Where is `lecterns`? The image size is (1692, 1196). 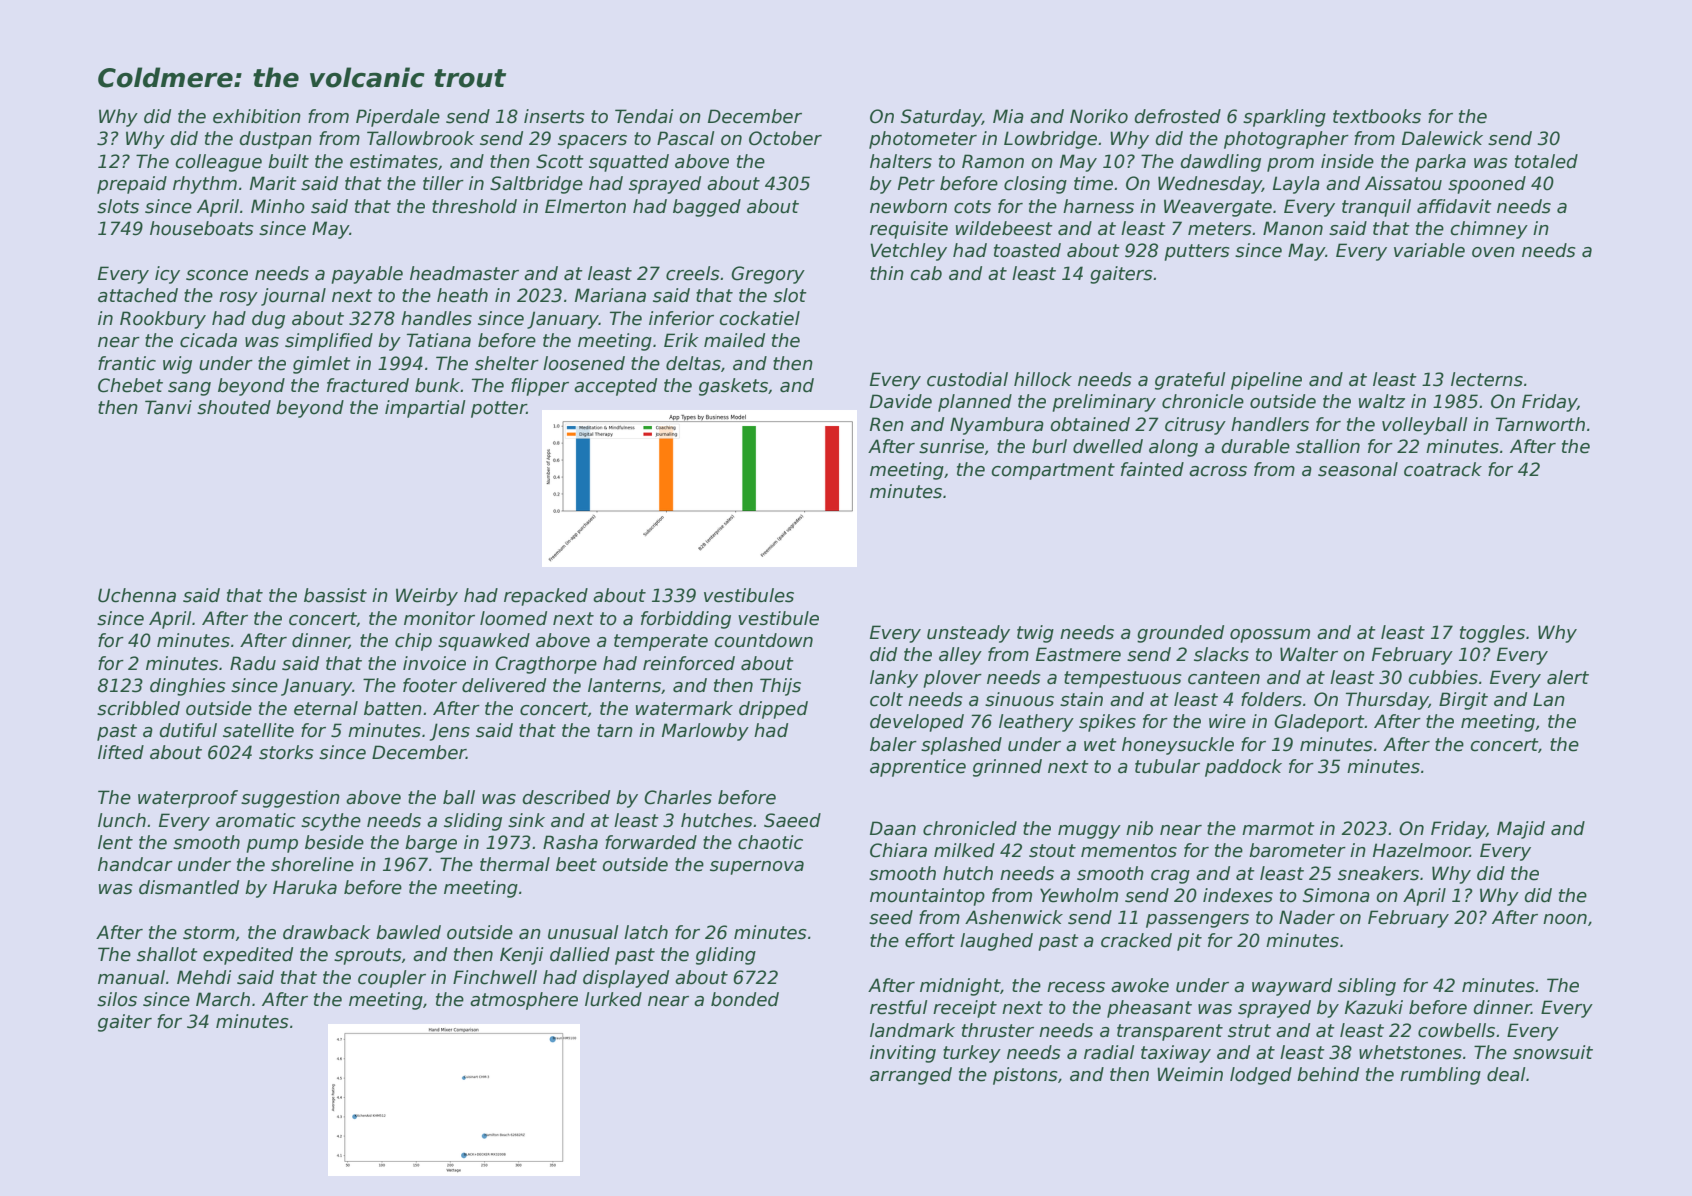 lecterns is located at coordinates (1487, 379).
